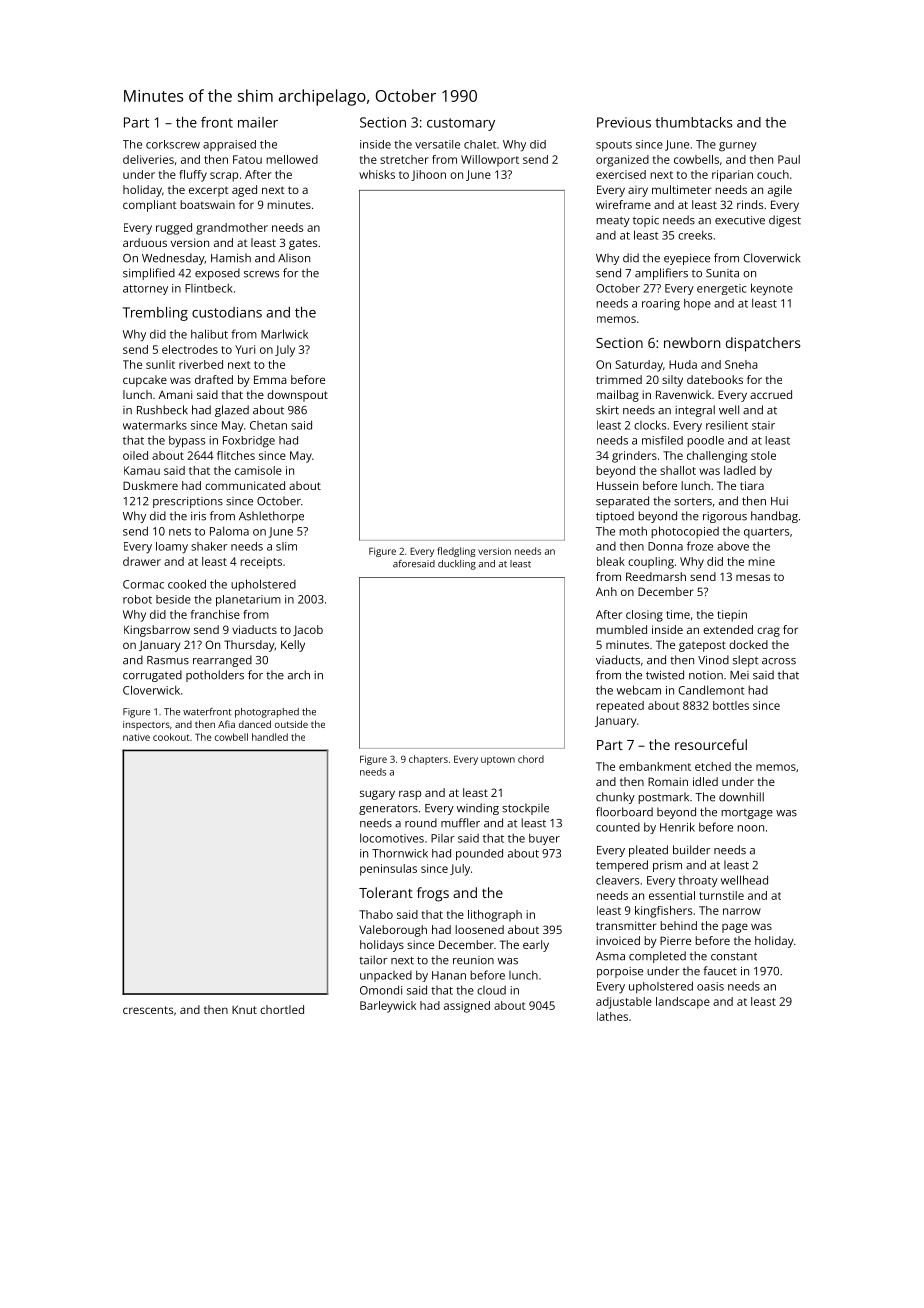 This image has width=924, height=1308. I want to click on landscape, so click(683, 1003).
